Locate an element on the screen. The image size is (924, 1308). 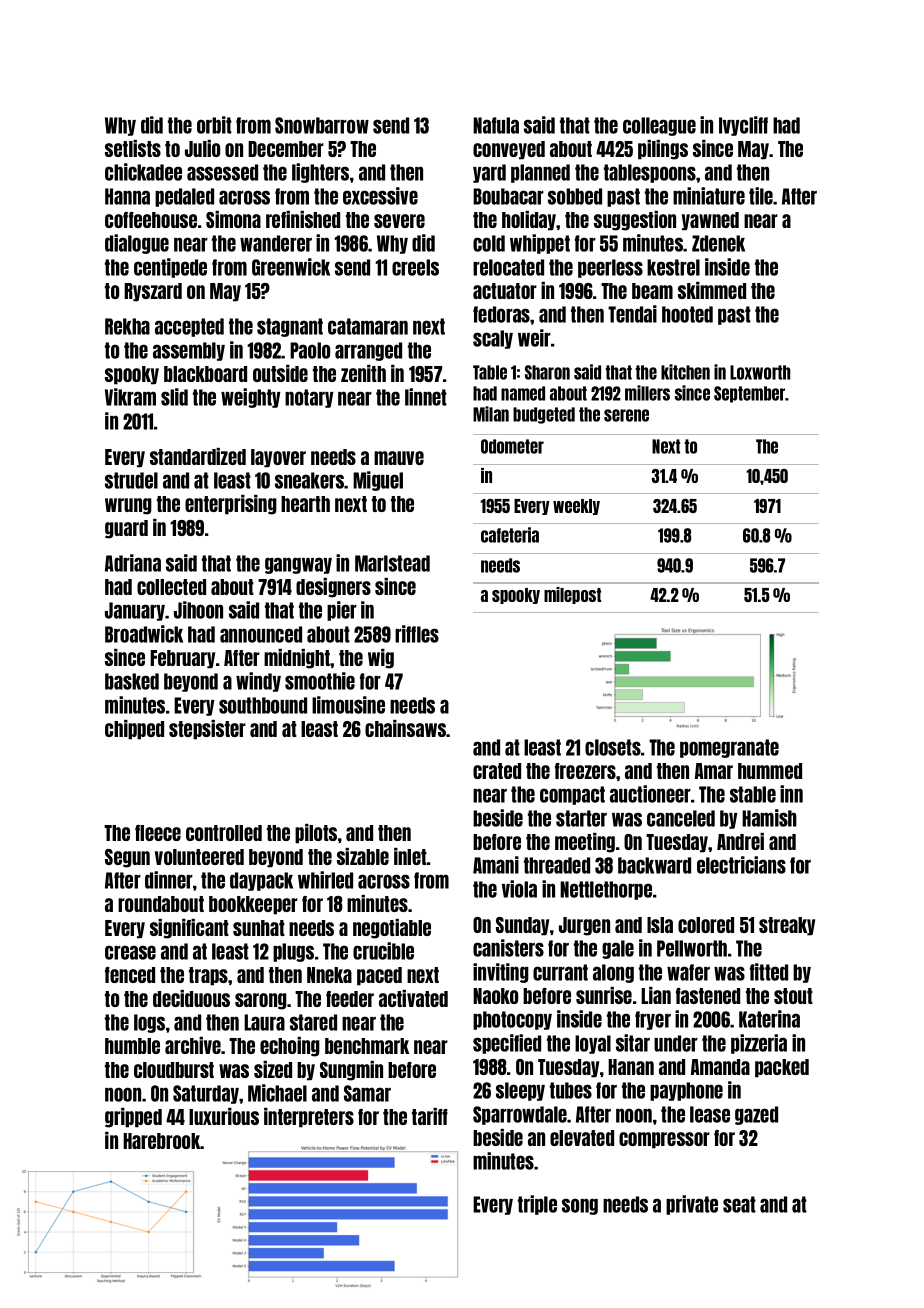
currant is located at coordinates (560, 972).
